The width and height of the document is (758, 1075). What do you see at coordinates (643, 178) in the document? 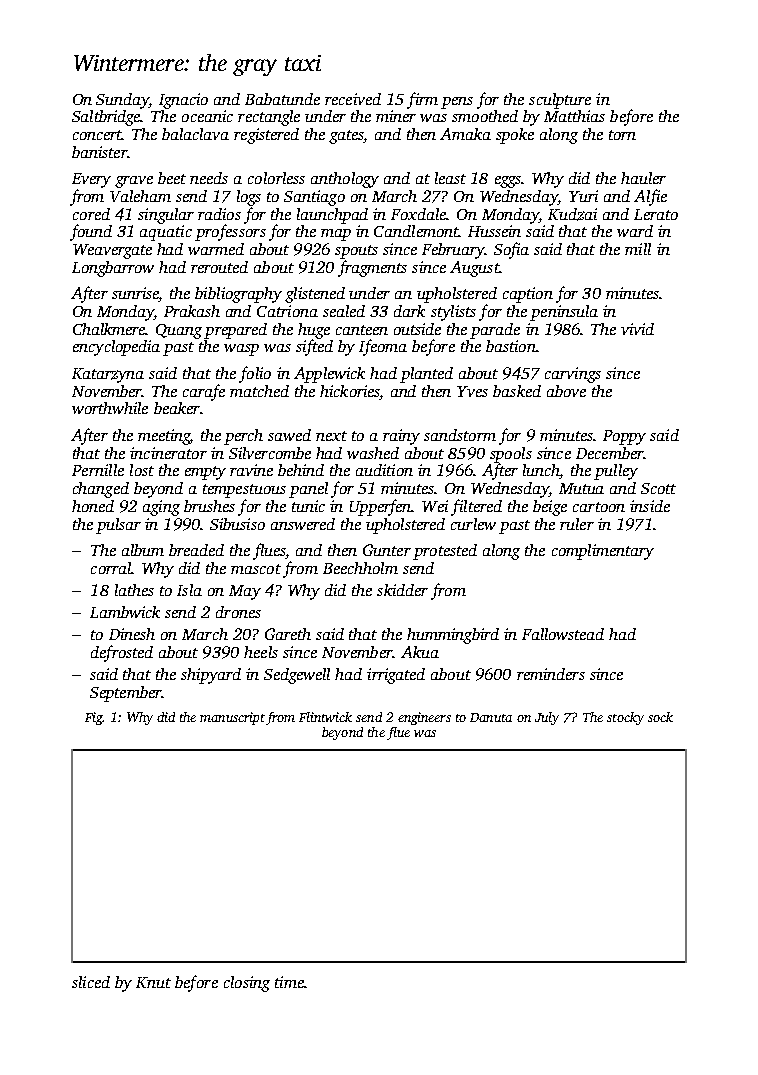
I see `hauler` at bounding box center [643, 178].
